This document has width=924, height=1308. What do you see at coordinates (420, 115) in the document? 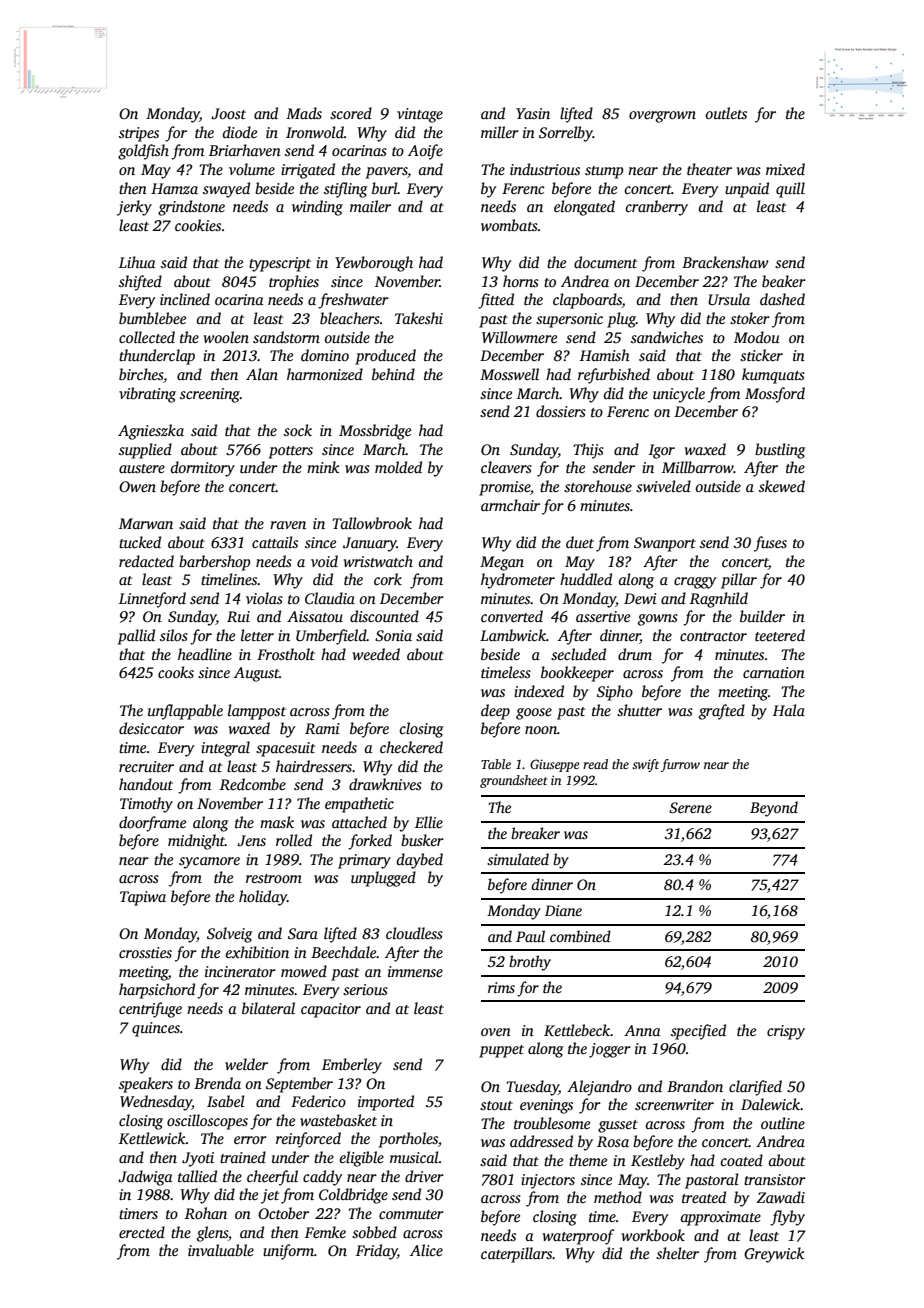
I see `vintage` at bounding box center [420, 115].
